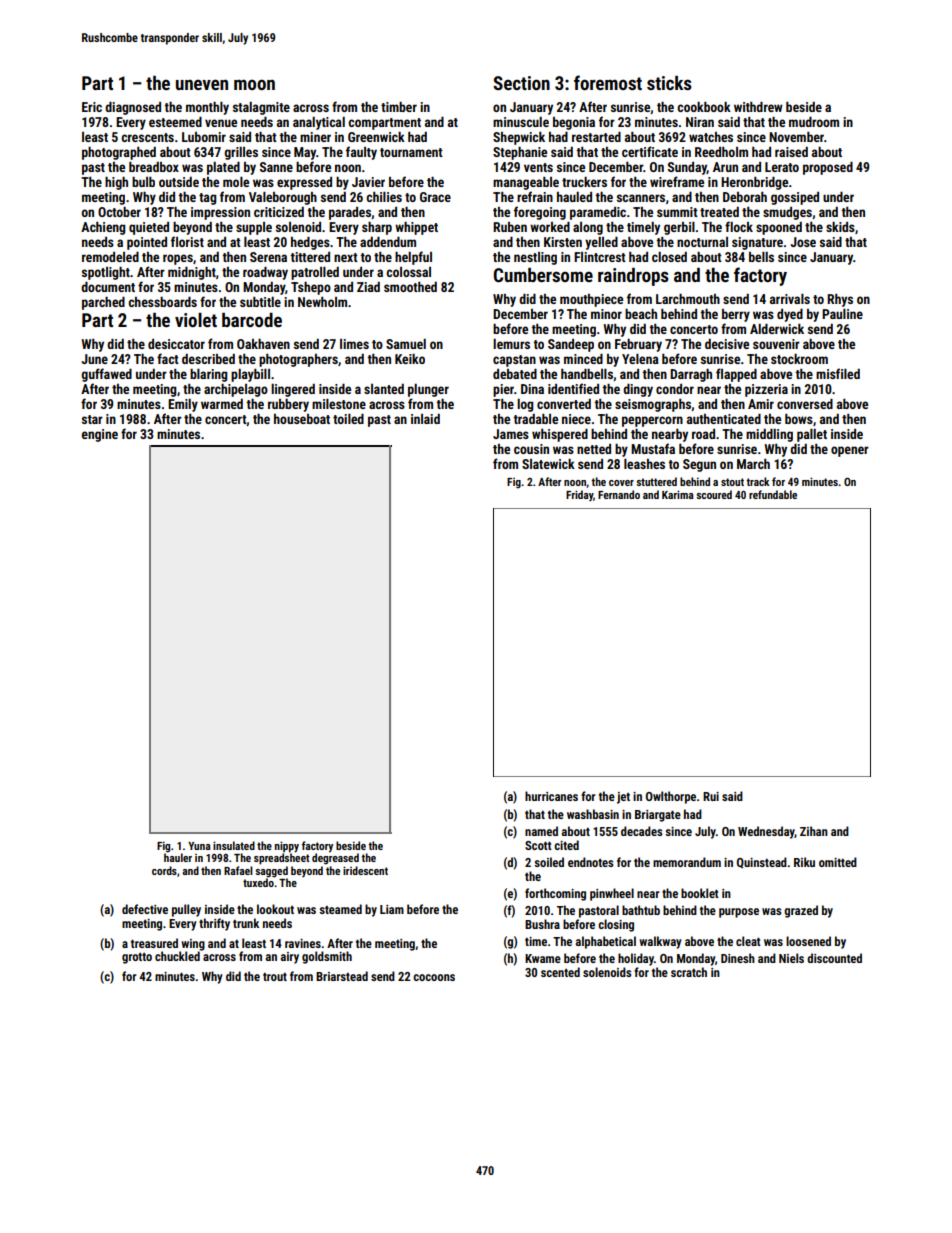 The image size is (952, 1233). I want to click on thrifty, so click(214, 924).
